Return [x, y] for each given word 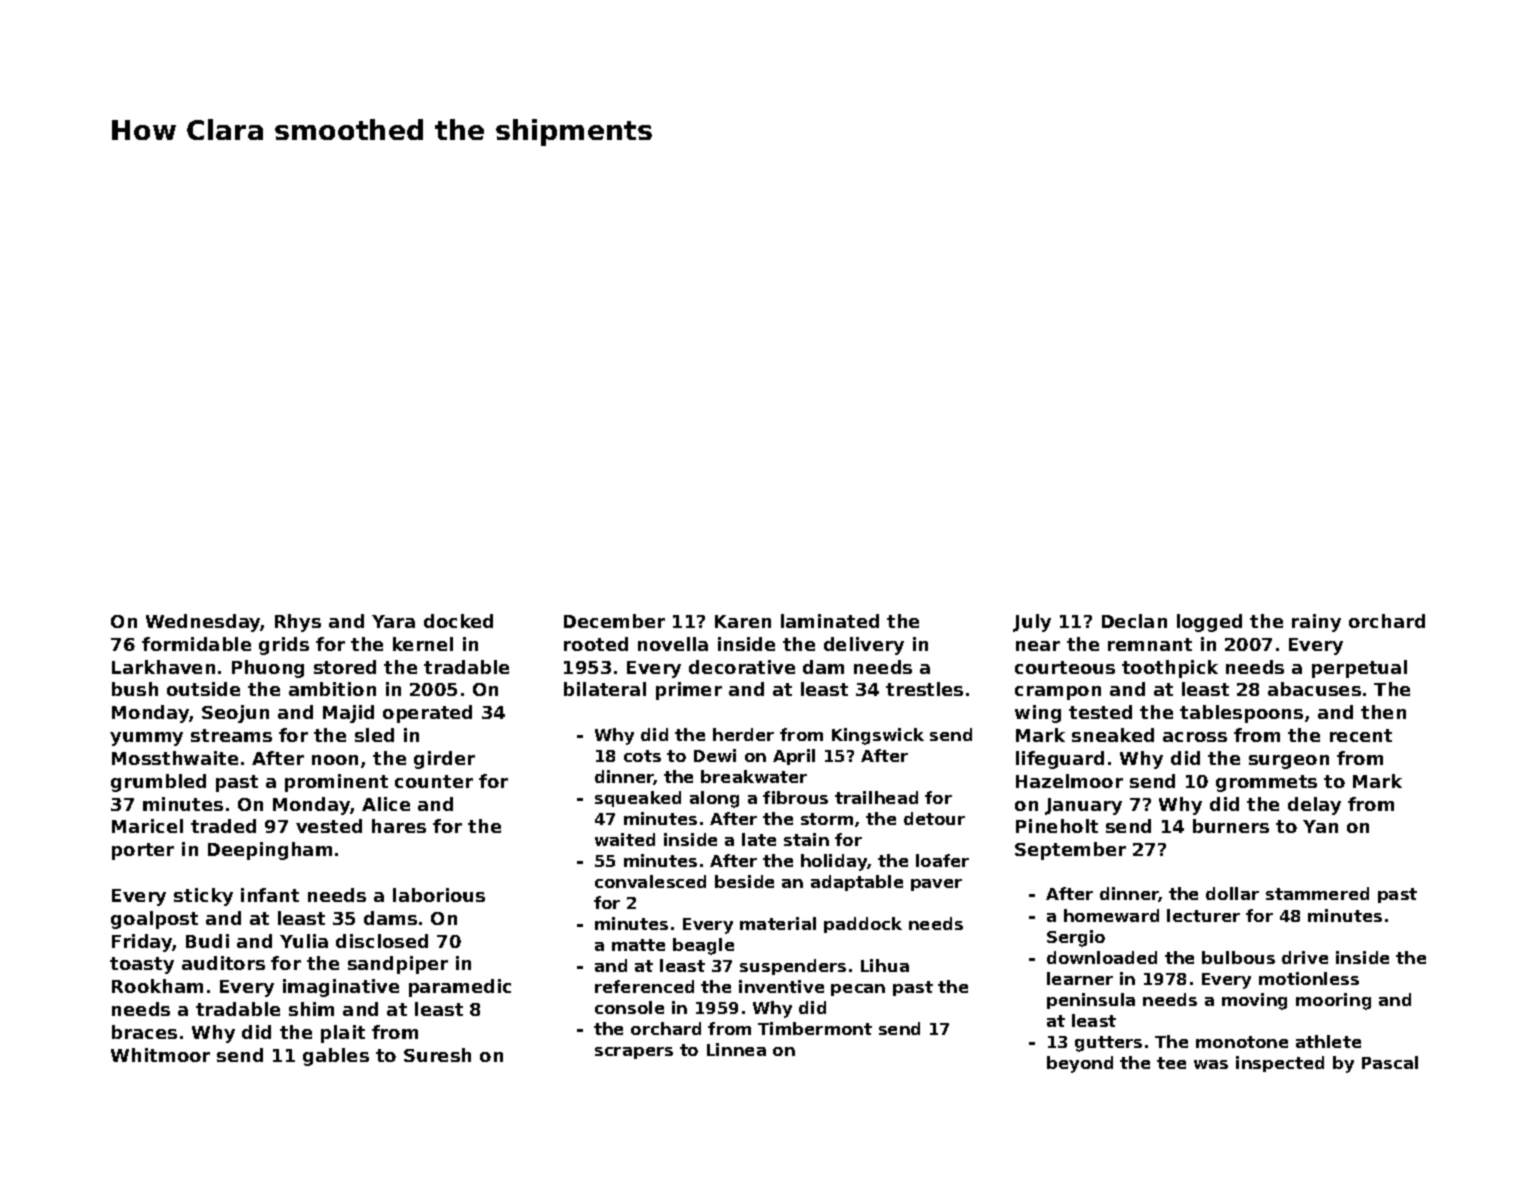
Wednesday [203, 623]
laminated [830, 621]
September [1070, 851]
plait [343, 1034]
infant [270, 895]
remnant [1150, 644]
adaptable [857, 883]
